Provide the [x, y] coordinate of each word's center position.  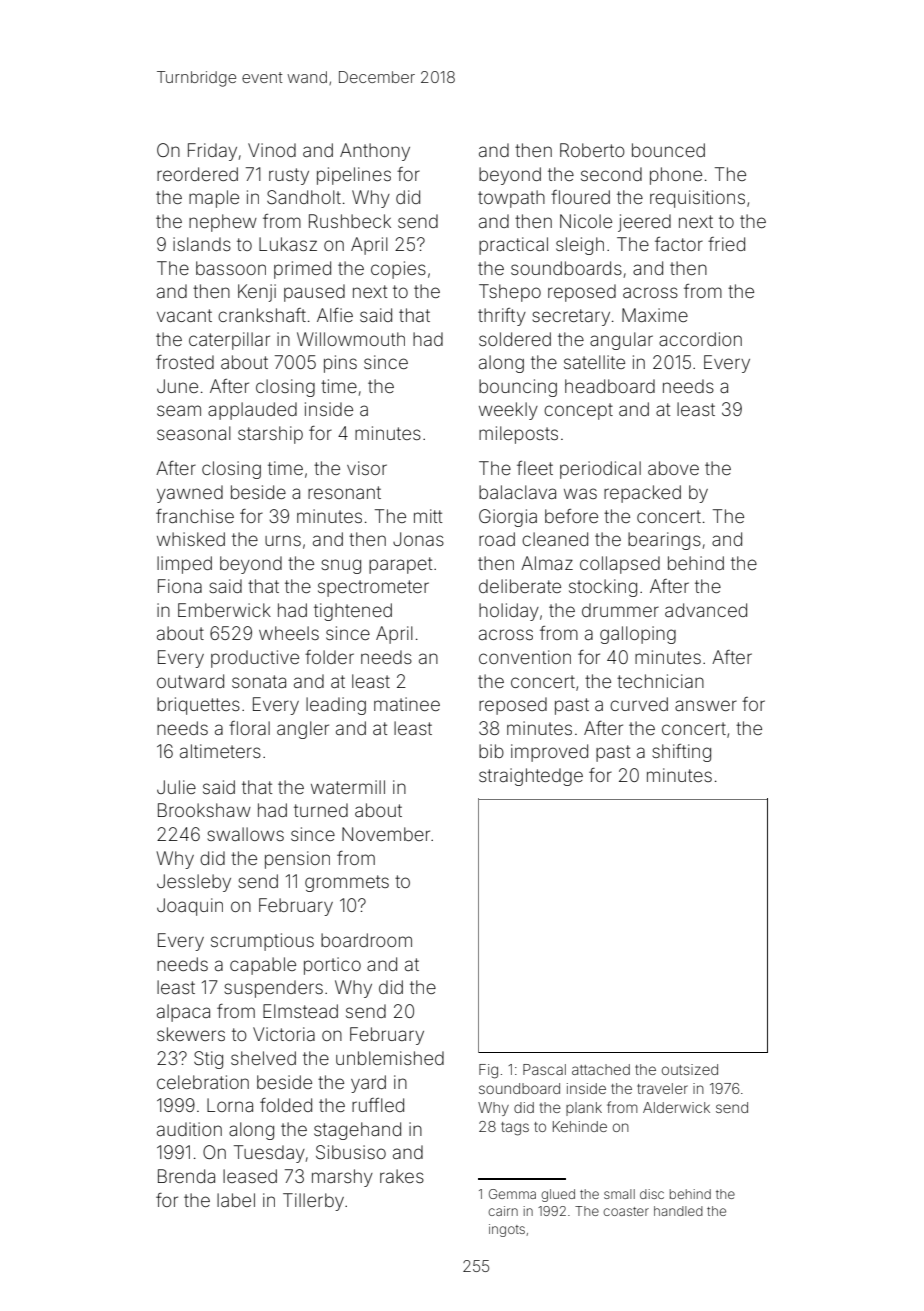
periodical [600, 470]
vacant [184, 315]
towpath [511, 199]
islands [202, 244]
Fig [488, 1071]
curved [639, 704]
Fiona [180, 586]
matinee [407, 704]
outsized [690, 1069]
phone [676, 176]
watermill [348, 787]
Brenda [186, 1176]
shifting [681, 753]
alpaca [183, 1013]
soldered [515, 339]
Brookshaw [204, 810]
